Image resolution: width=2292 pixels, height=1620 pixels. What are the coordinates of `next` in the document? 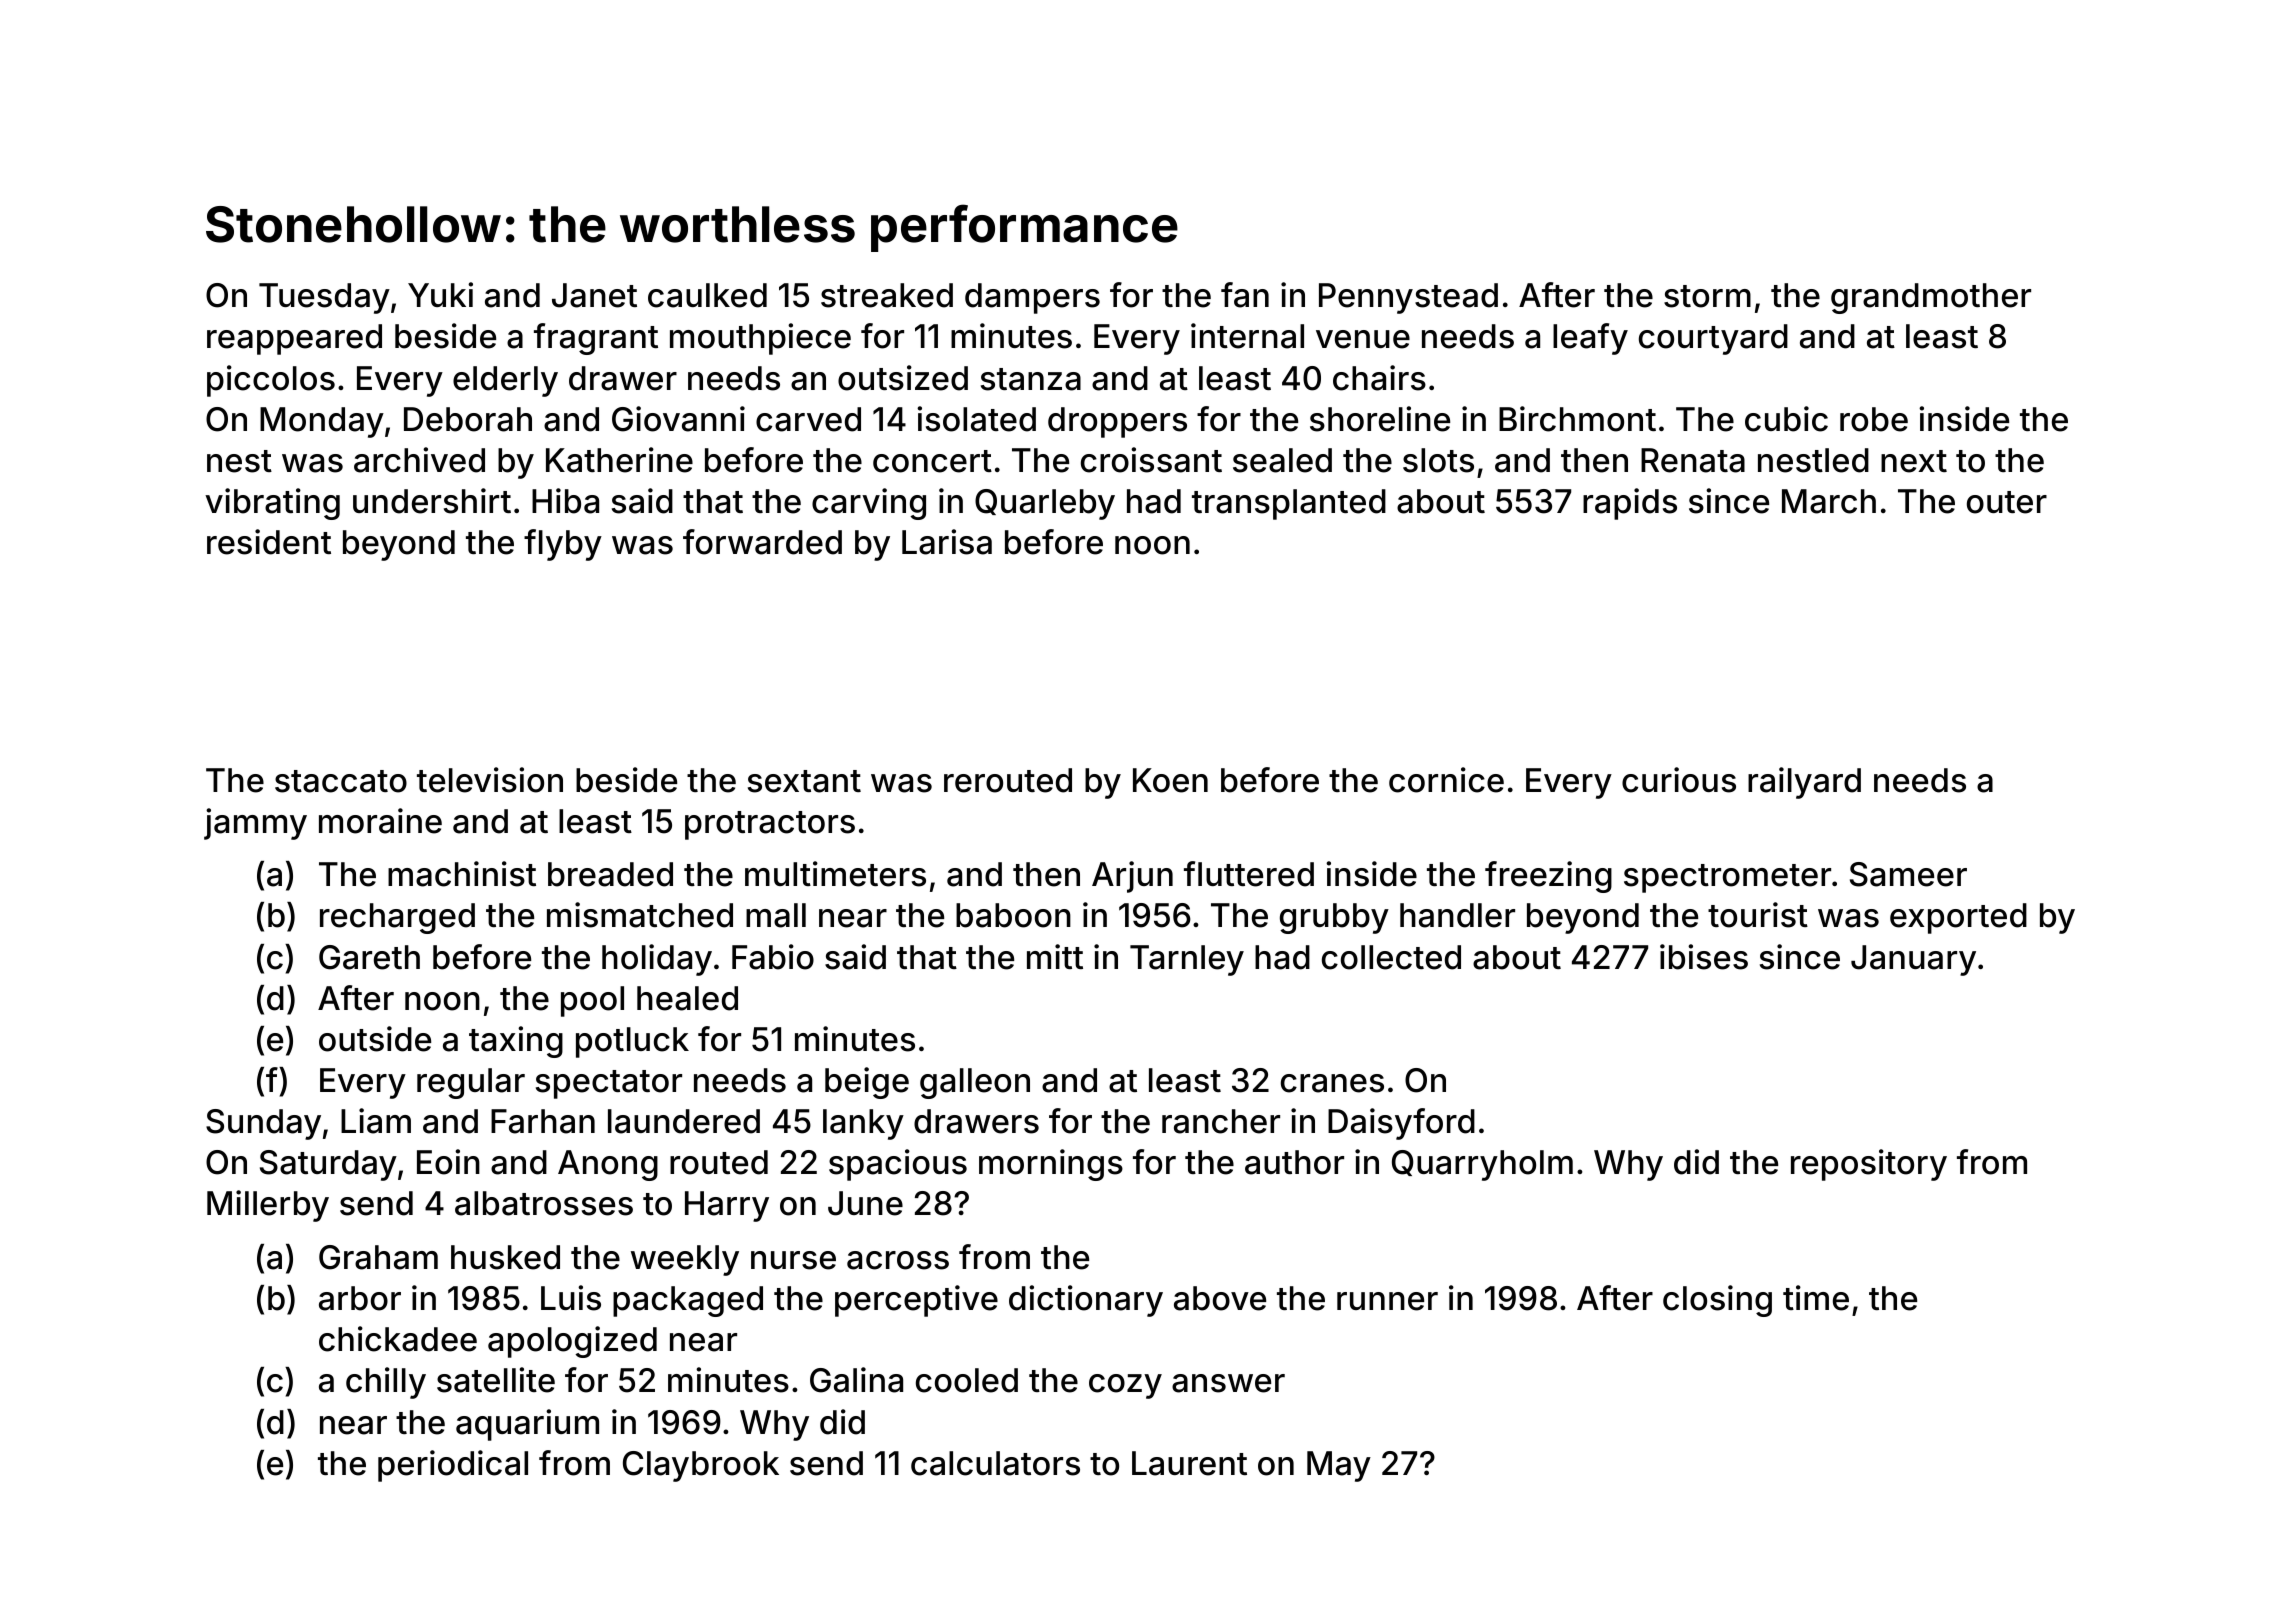 It's located at (1914, 461).
